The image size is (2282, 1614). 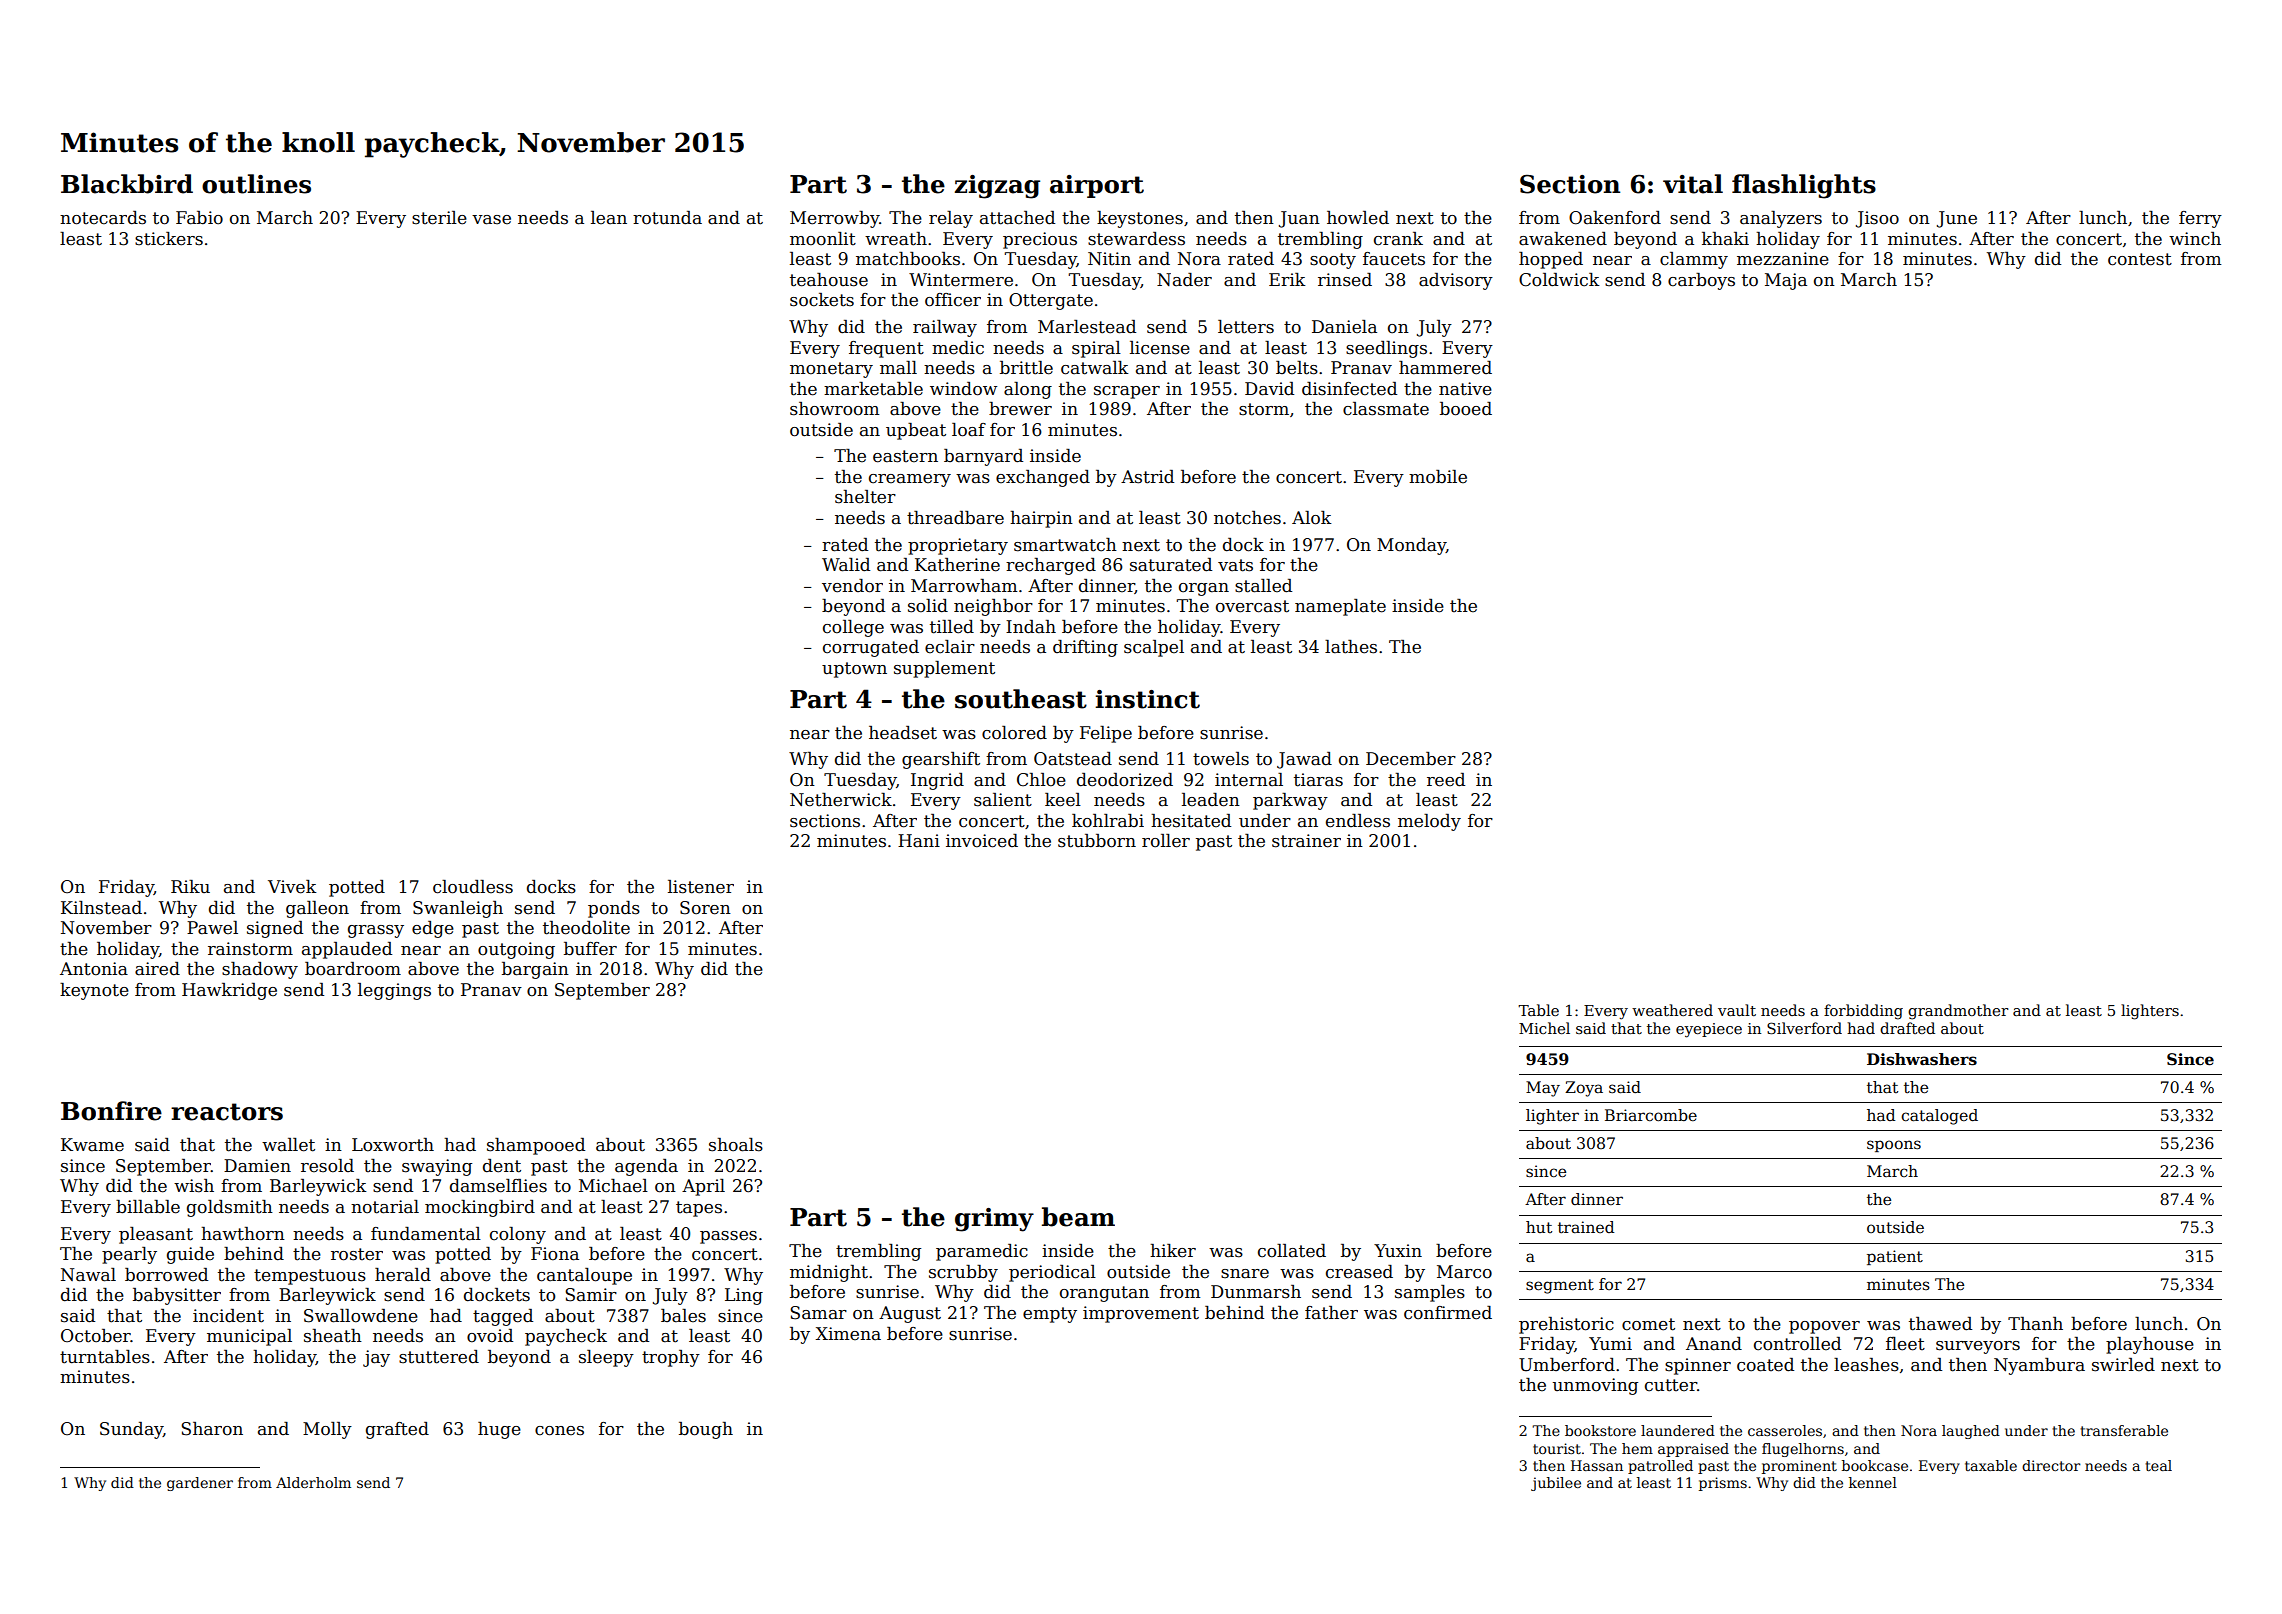 I want to click on collated, so click(x=1292, y=1251).
